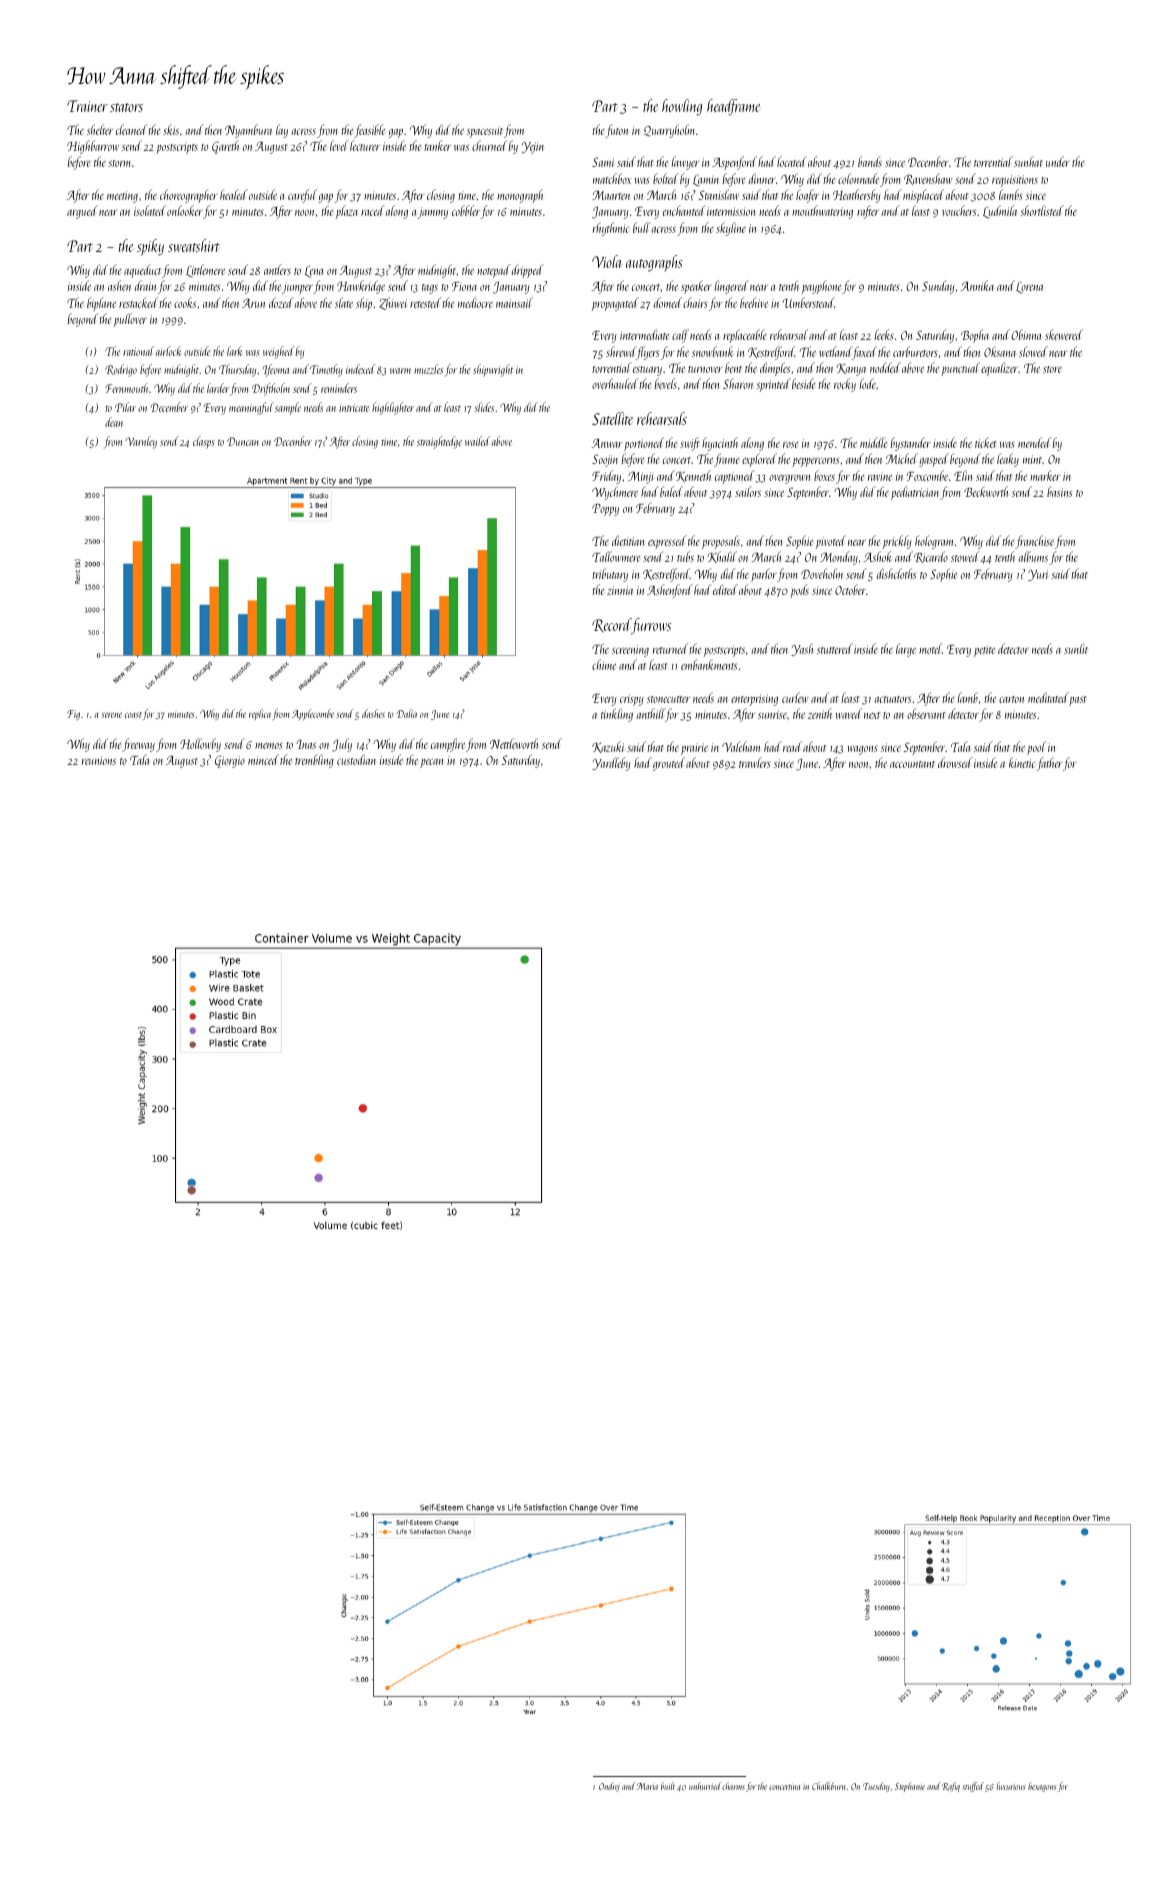  What do you see at coordinates (682, 107) in the document?
I see `howling` at bounding box center [682, 107].
